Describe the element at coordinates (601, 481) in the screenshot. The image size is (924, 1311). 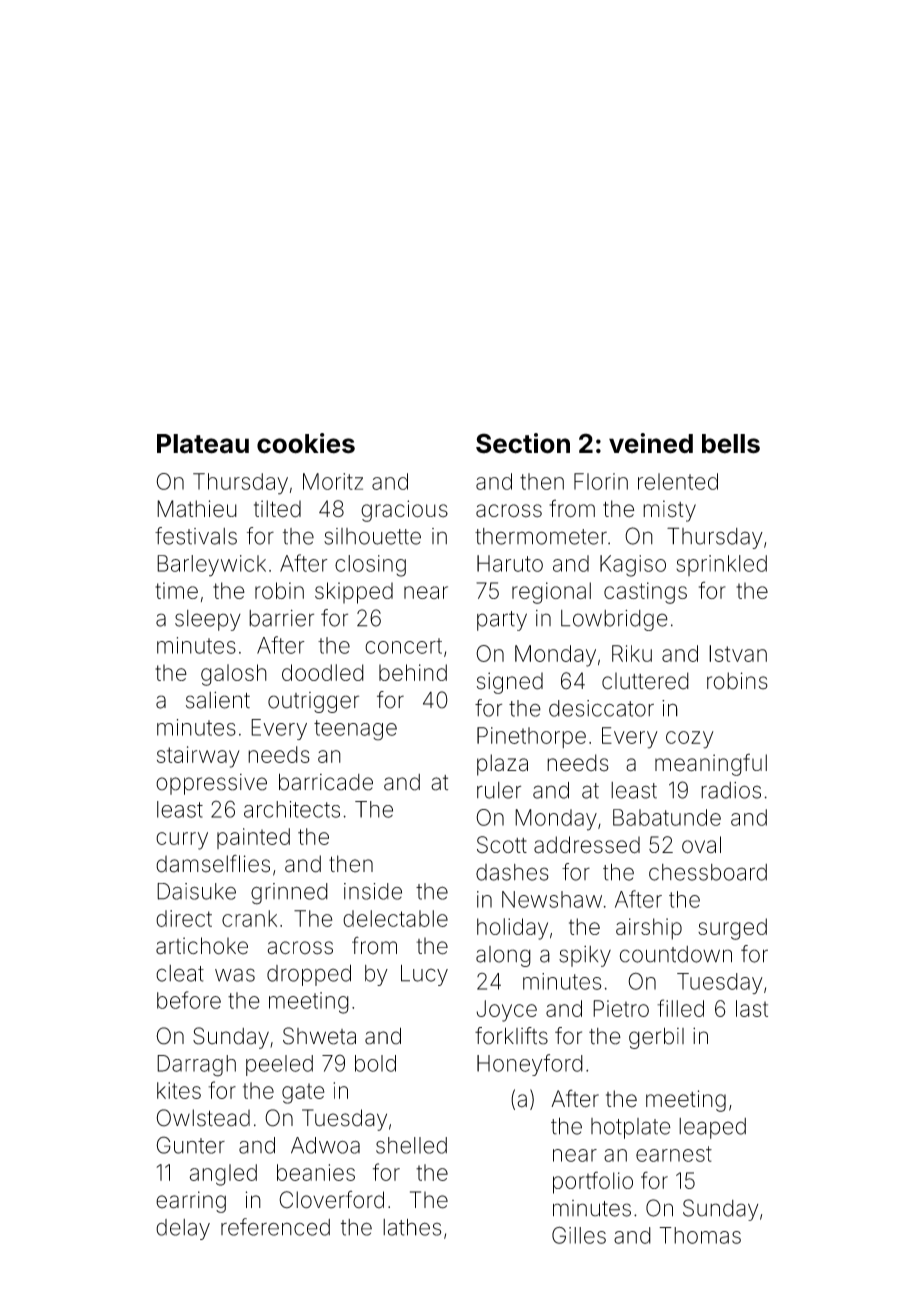
I see `Florin` at that location.
